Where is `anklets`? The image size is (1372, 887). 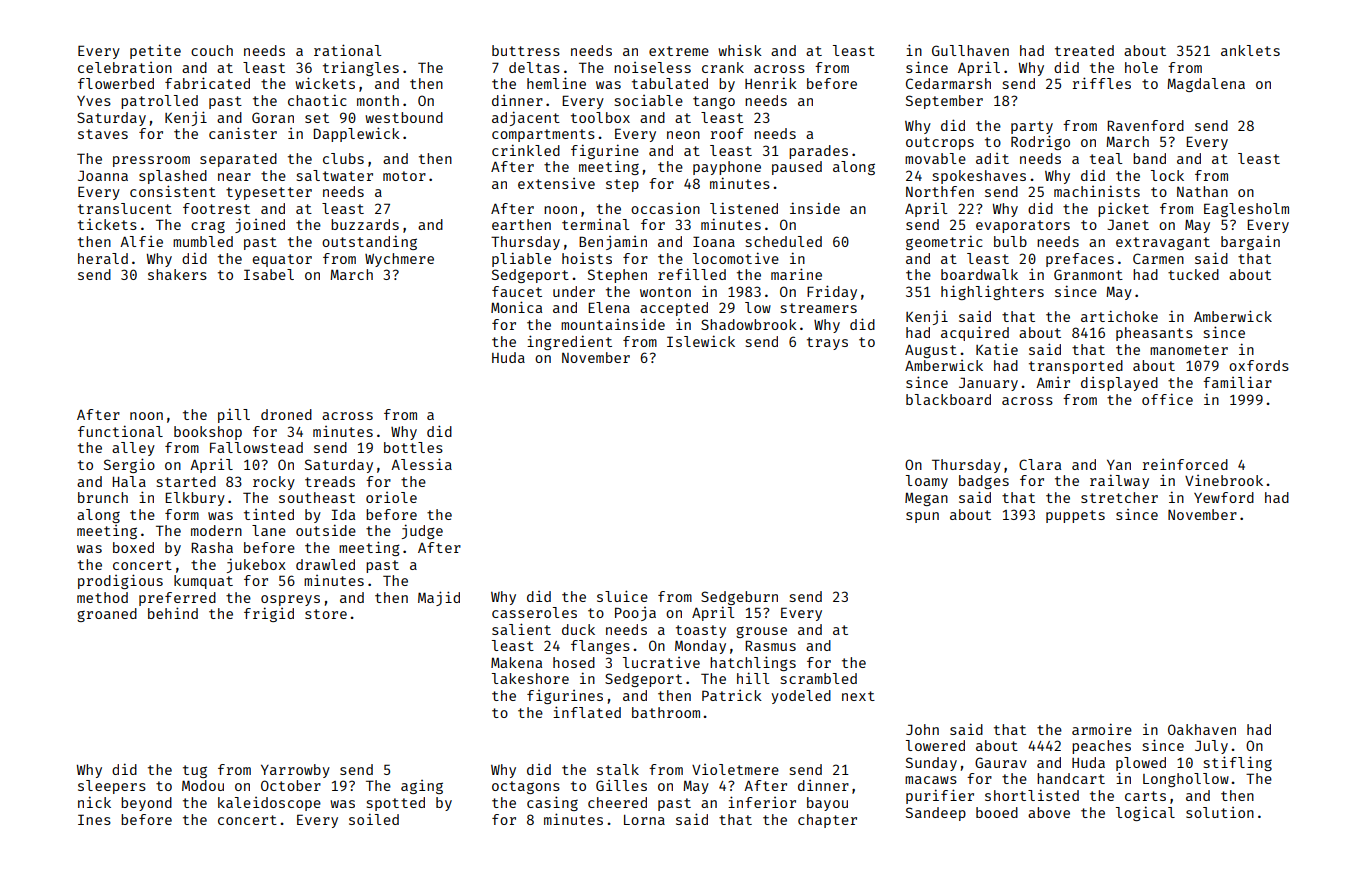 anklets is located at coordinates (1250, 50).
